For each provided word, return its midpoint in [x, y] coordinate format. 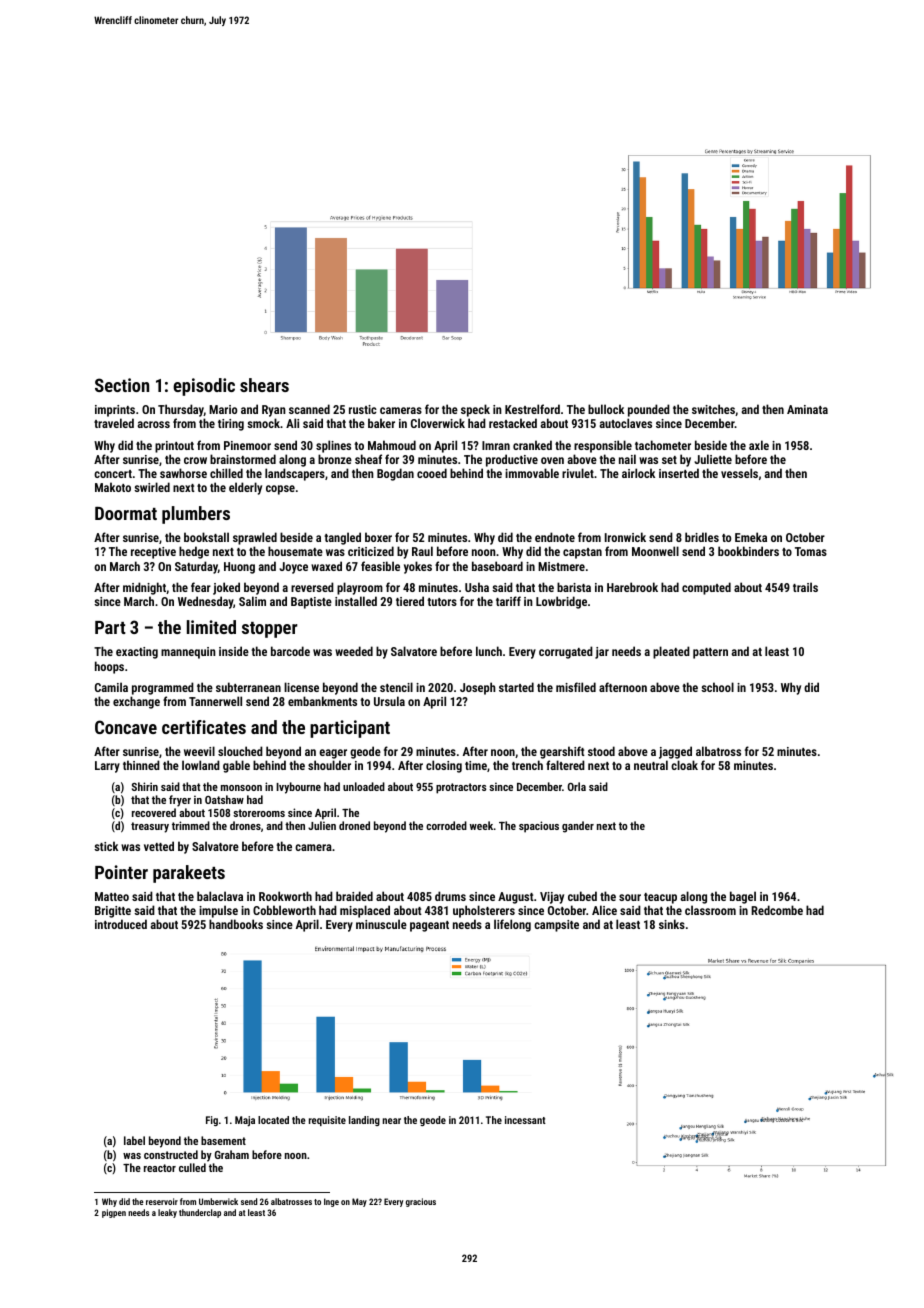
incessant [525, 1120]
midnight [144, 588]
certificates [204, 727]
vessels [739, 473]
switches [713, 409]
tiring [231, 425]
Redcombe [777, 910]
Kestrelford [532, 409]
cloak [684, 765]
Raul [422, 551]
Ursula [389, 701]
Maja [245, 1121]
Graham [232, 1154]
